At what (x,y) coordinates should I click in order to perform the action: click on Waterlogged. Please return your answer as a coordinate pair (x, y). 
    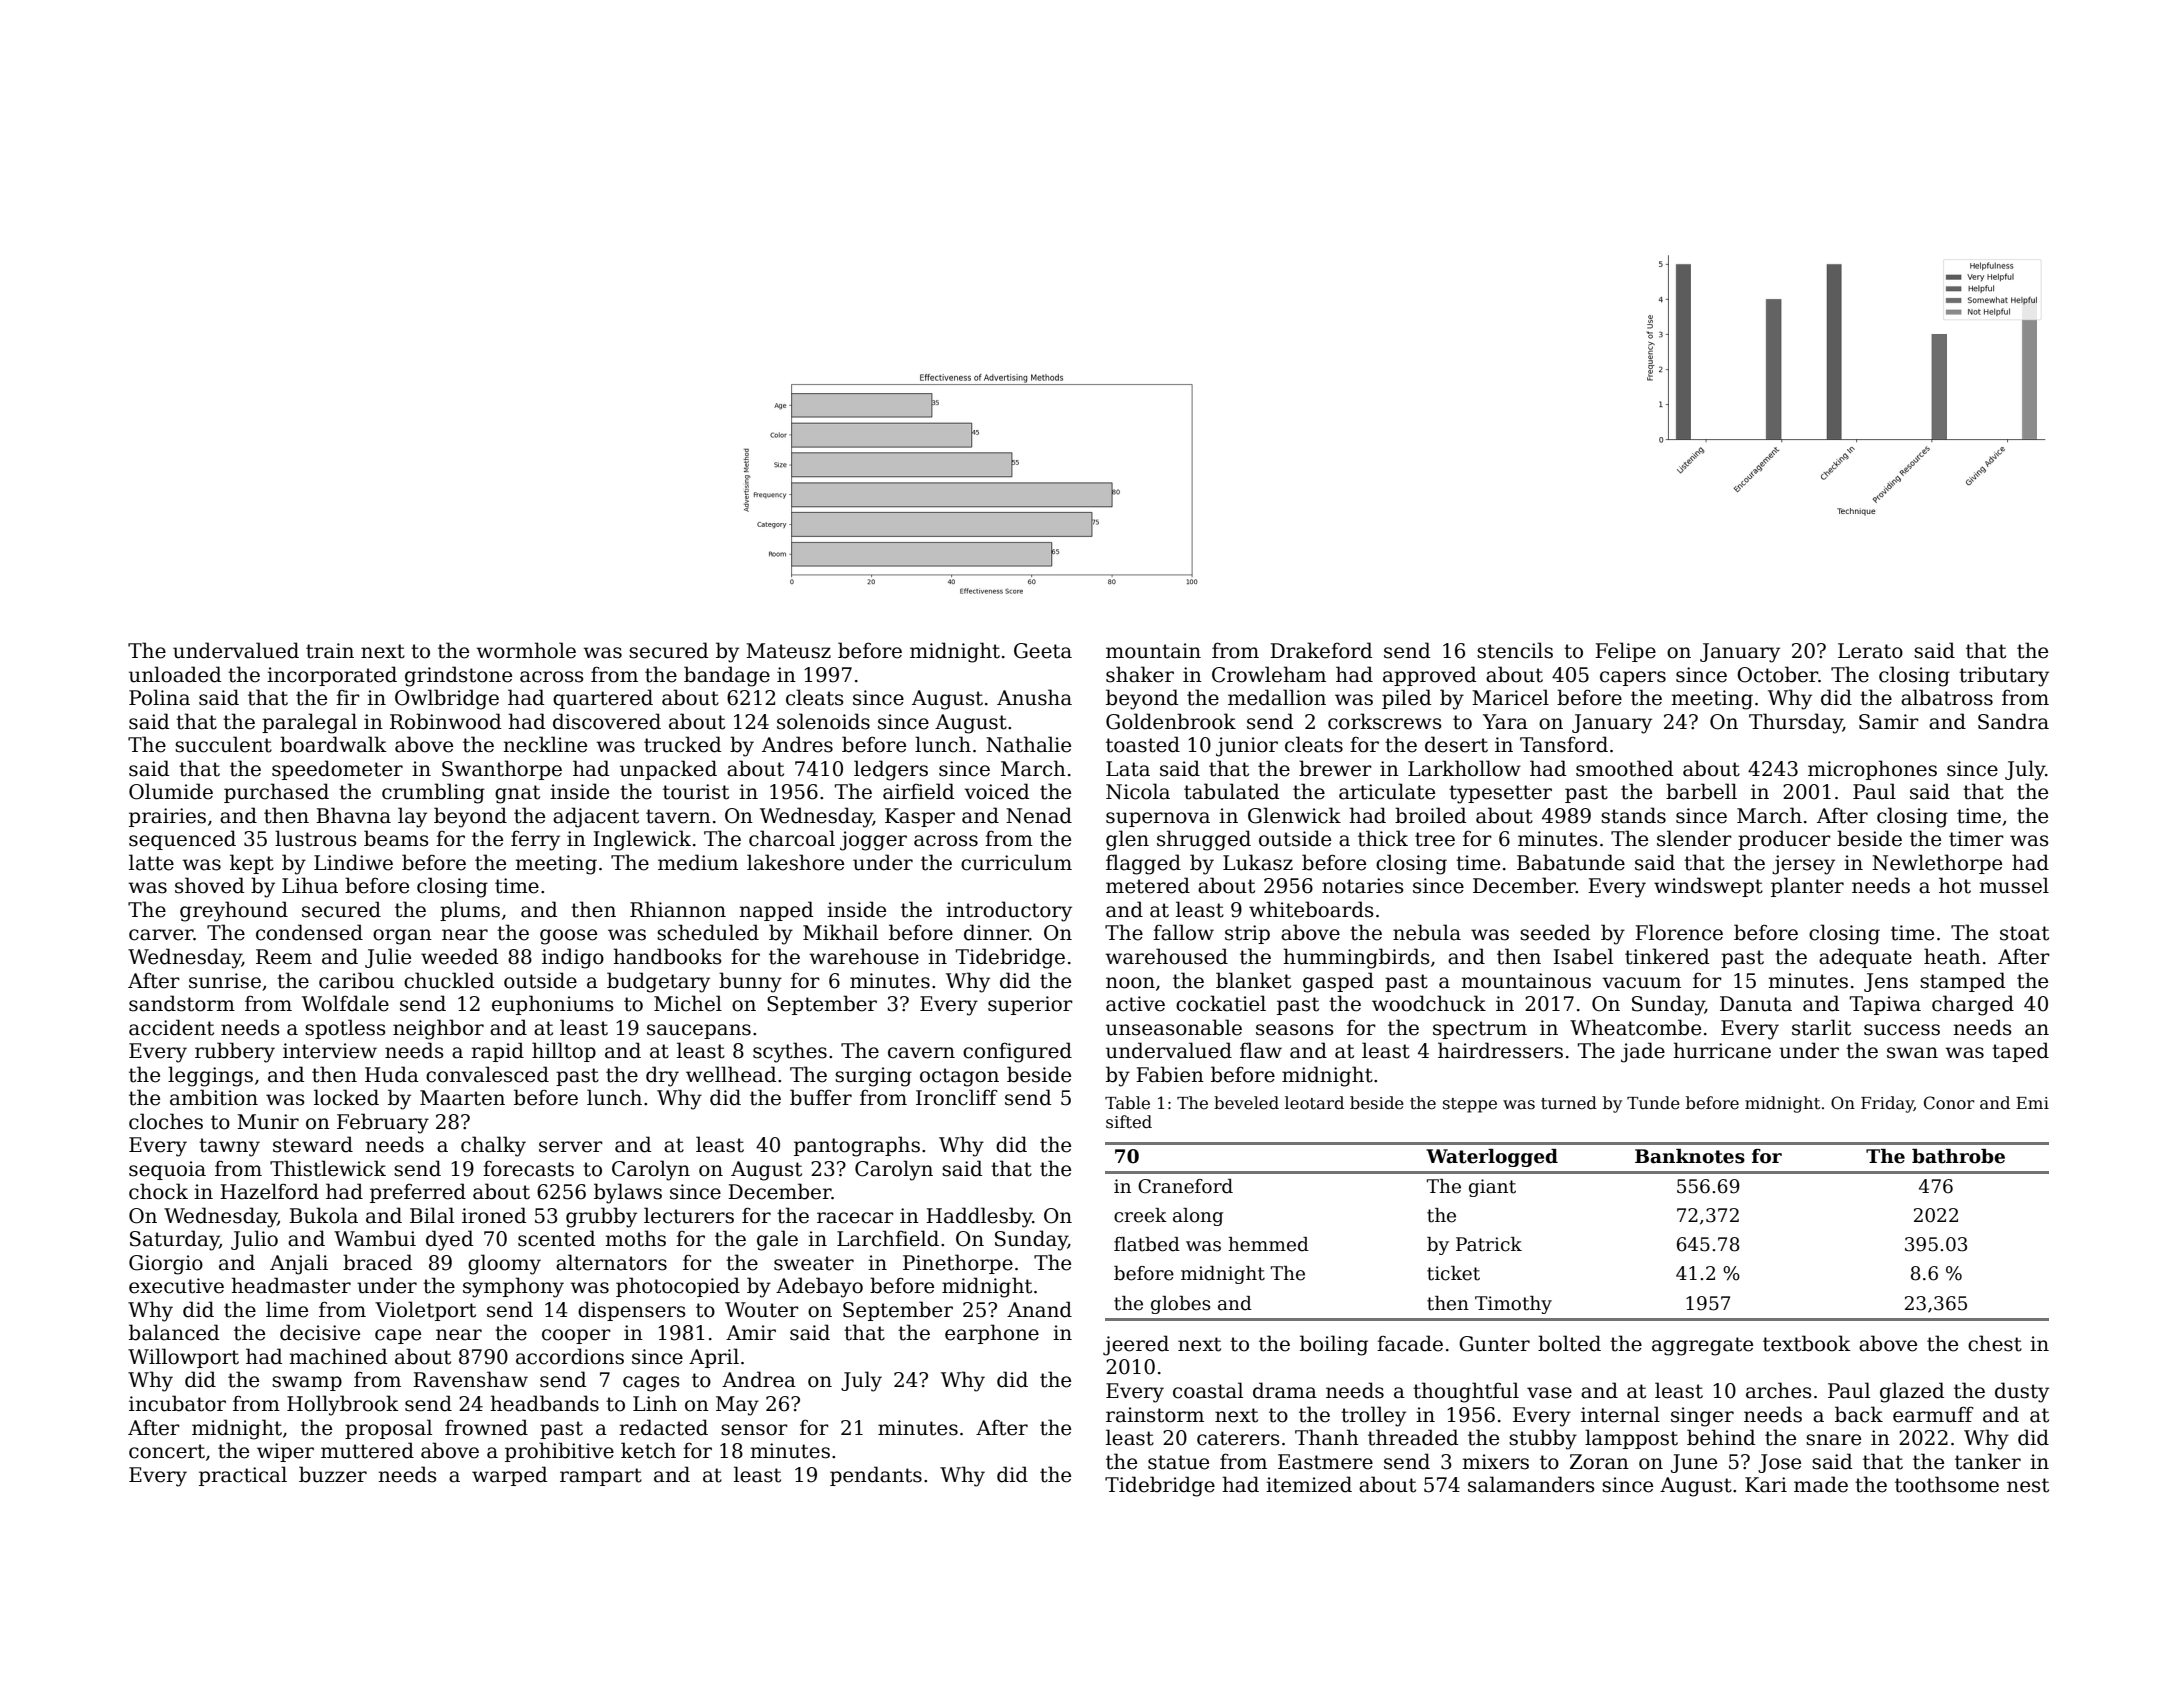
    Looking at the image, I should click on (1492, 1158).
